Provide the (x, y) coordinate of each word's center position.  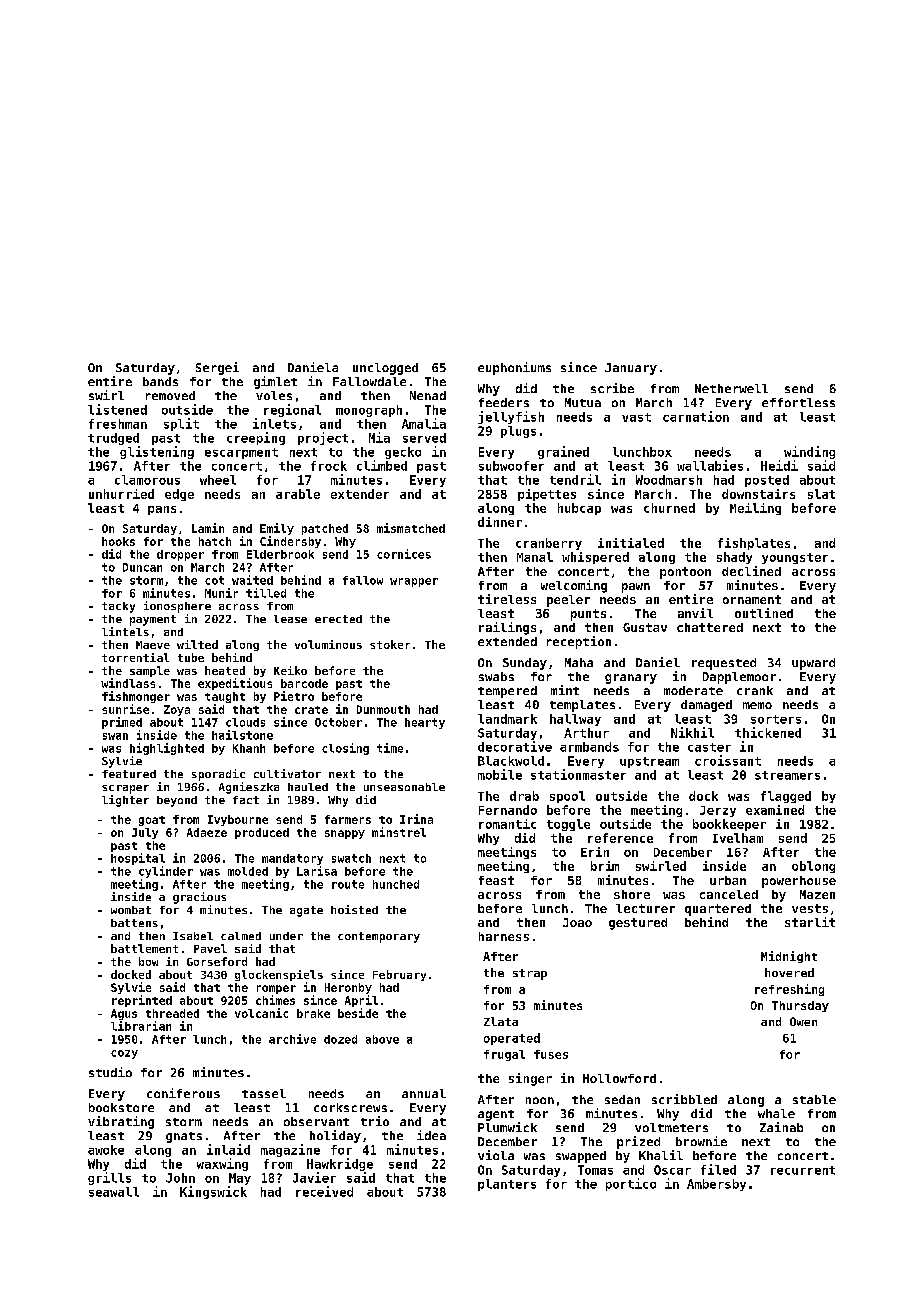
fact (246, 800)
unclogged (385, 369)
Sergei (217, 368)
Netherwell (731, 388)
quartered (718, 910)
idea (431, 1135)
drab (524, 796)
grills (109, 1178)
